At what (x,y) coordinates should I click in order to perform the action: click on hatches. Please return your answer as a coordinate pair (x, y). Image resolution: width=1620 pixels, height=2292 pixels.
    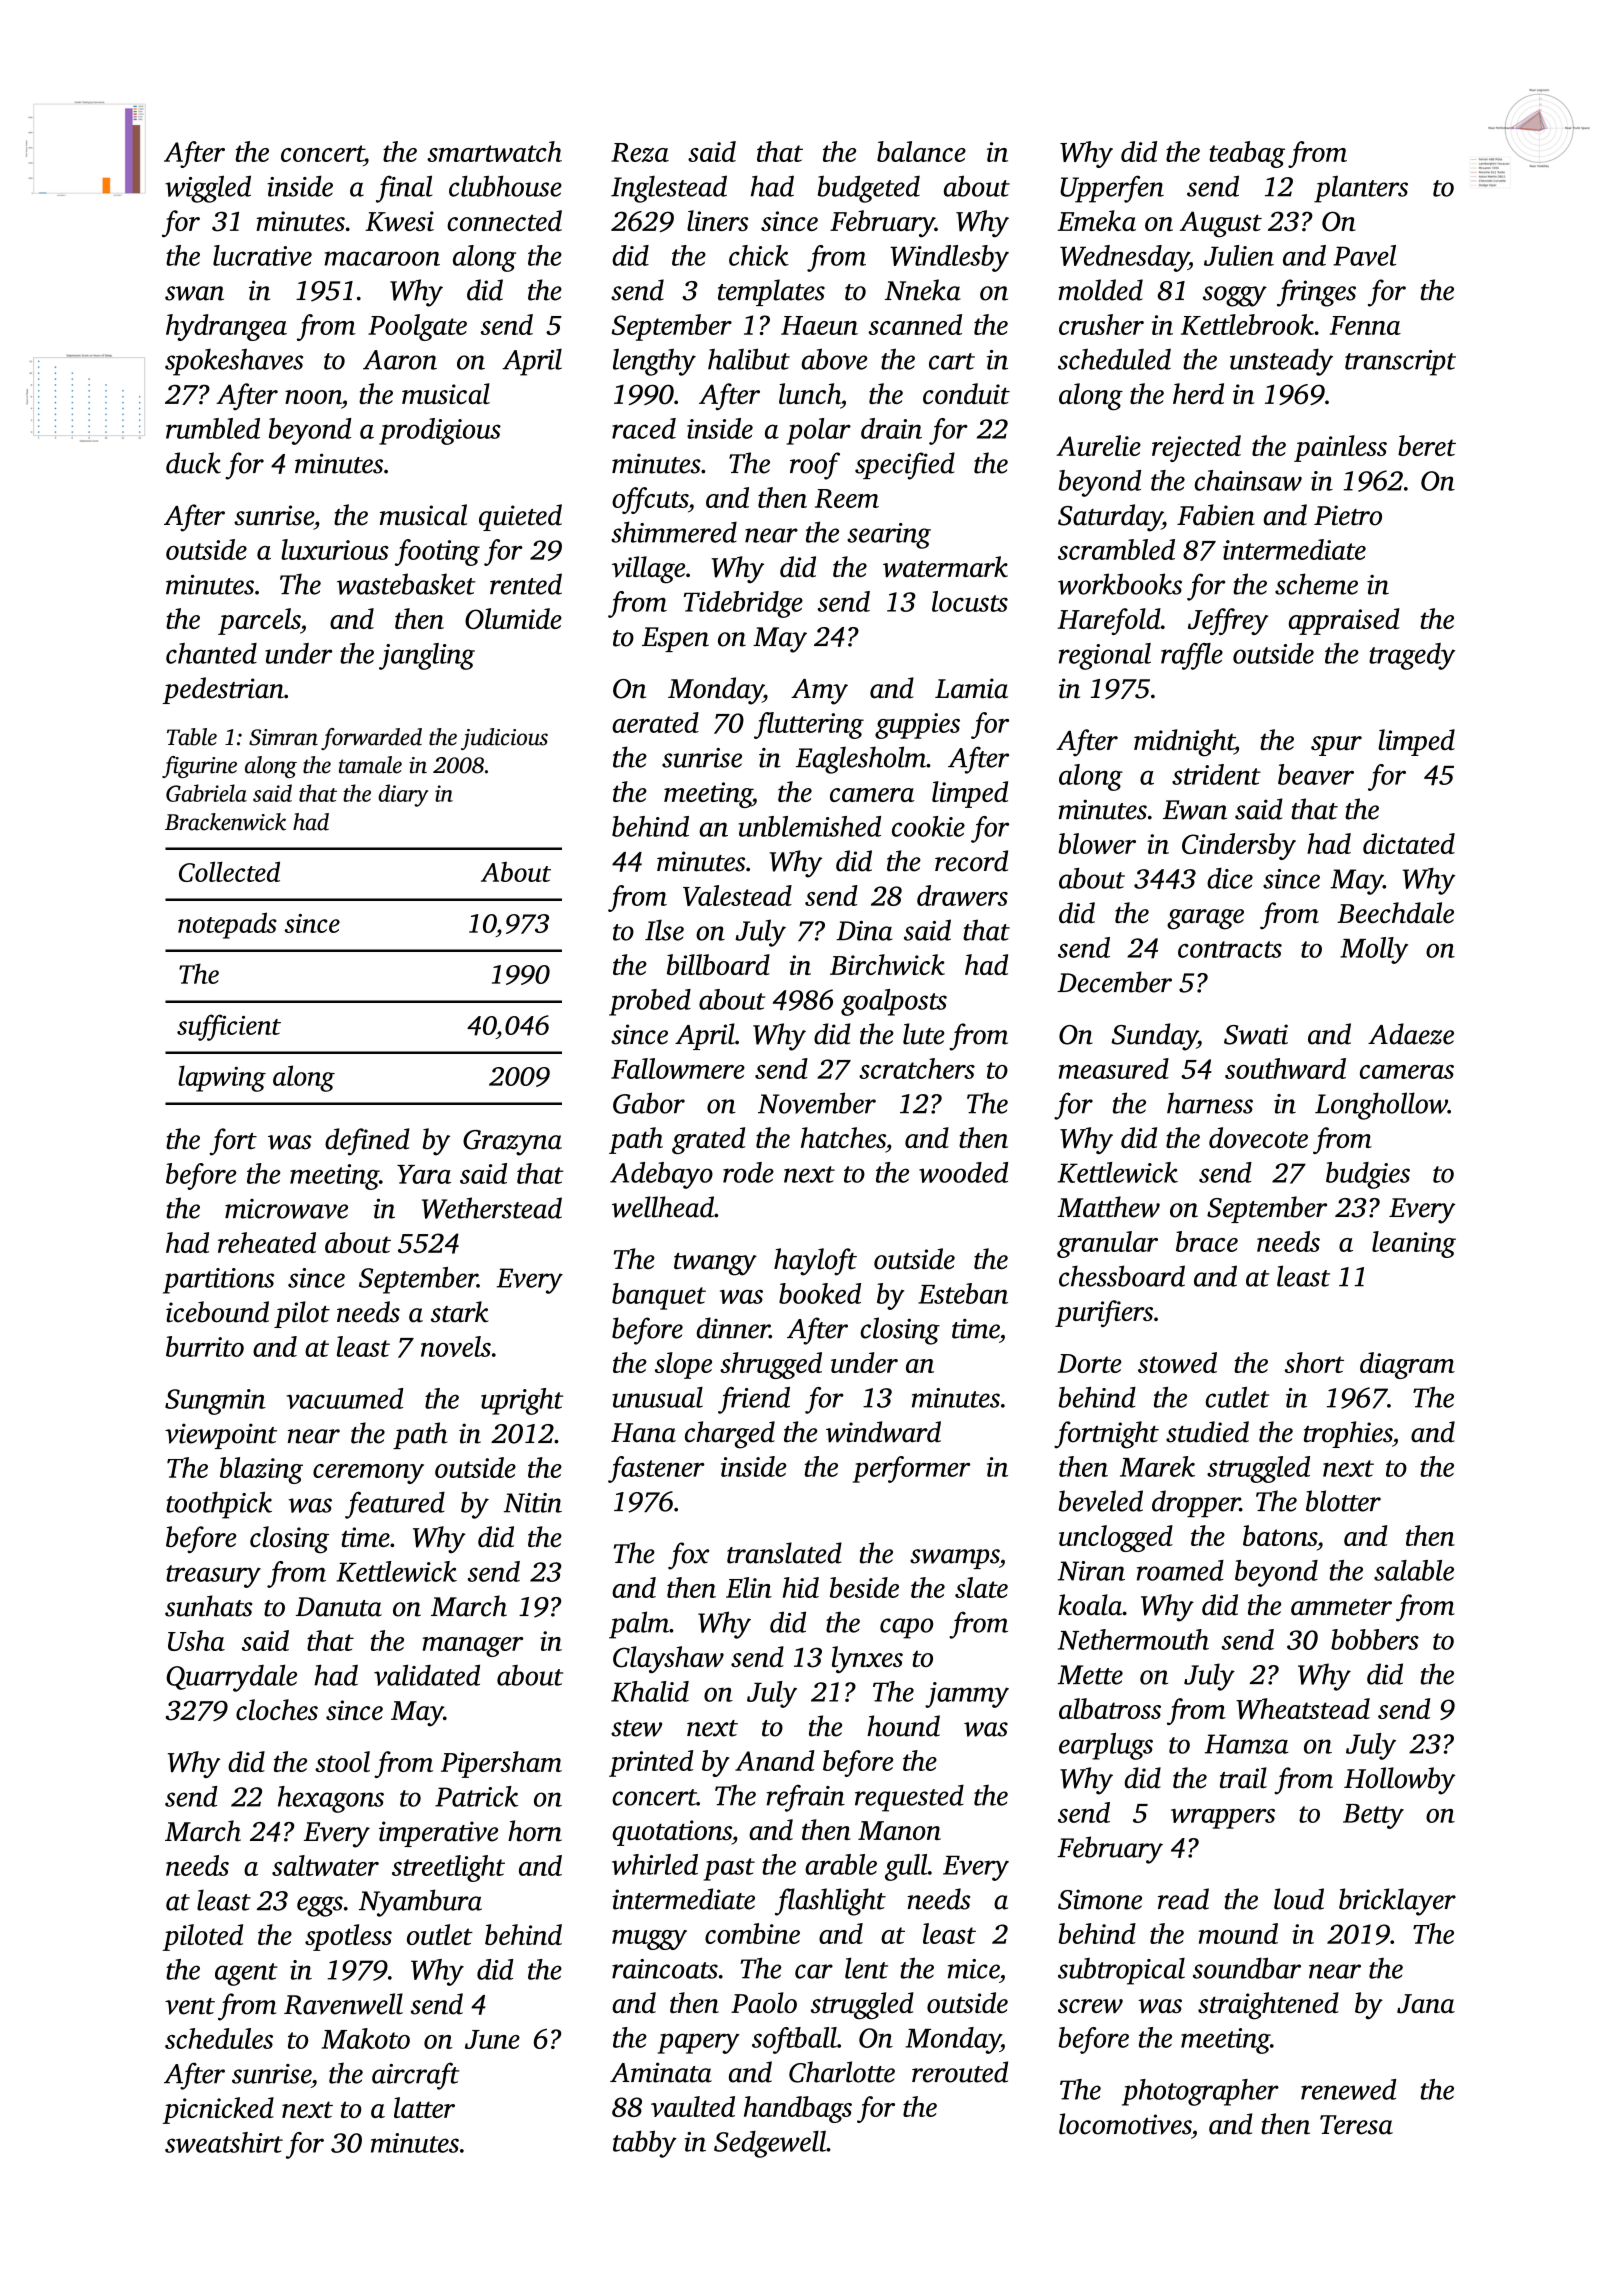
    Looking at the image, I should click on (843, 1137).
